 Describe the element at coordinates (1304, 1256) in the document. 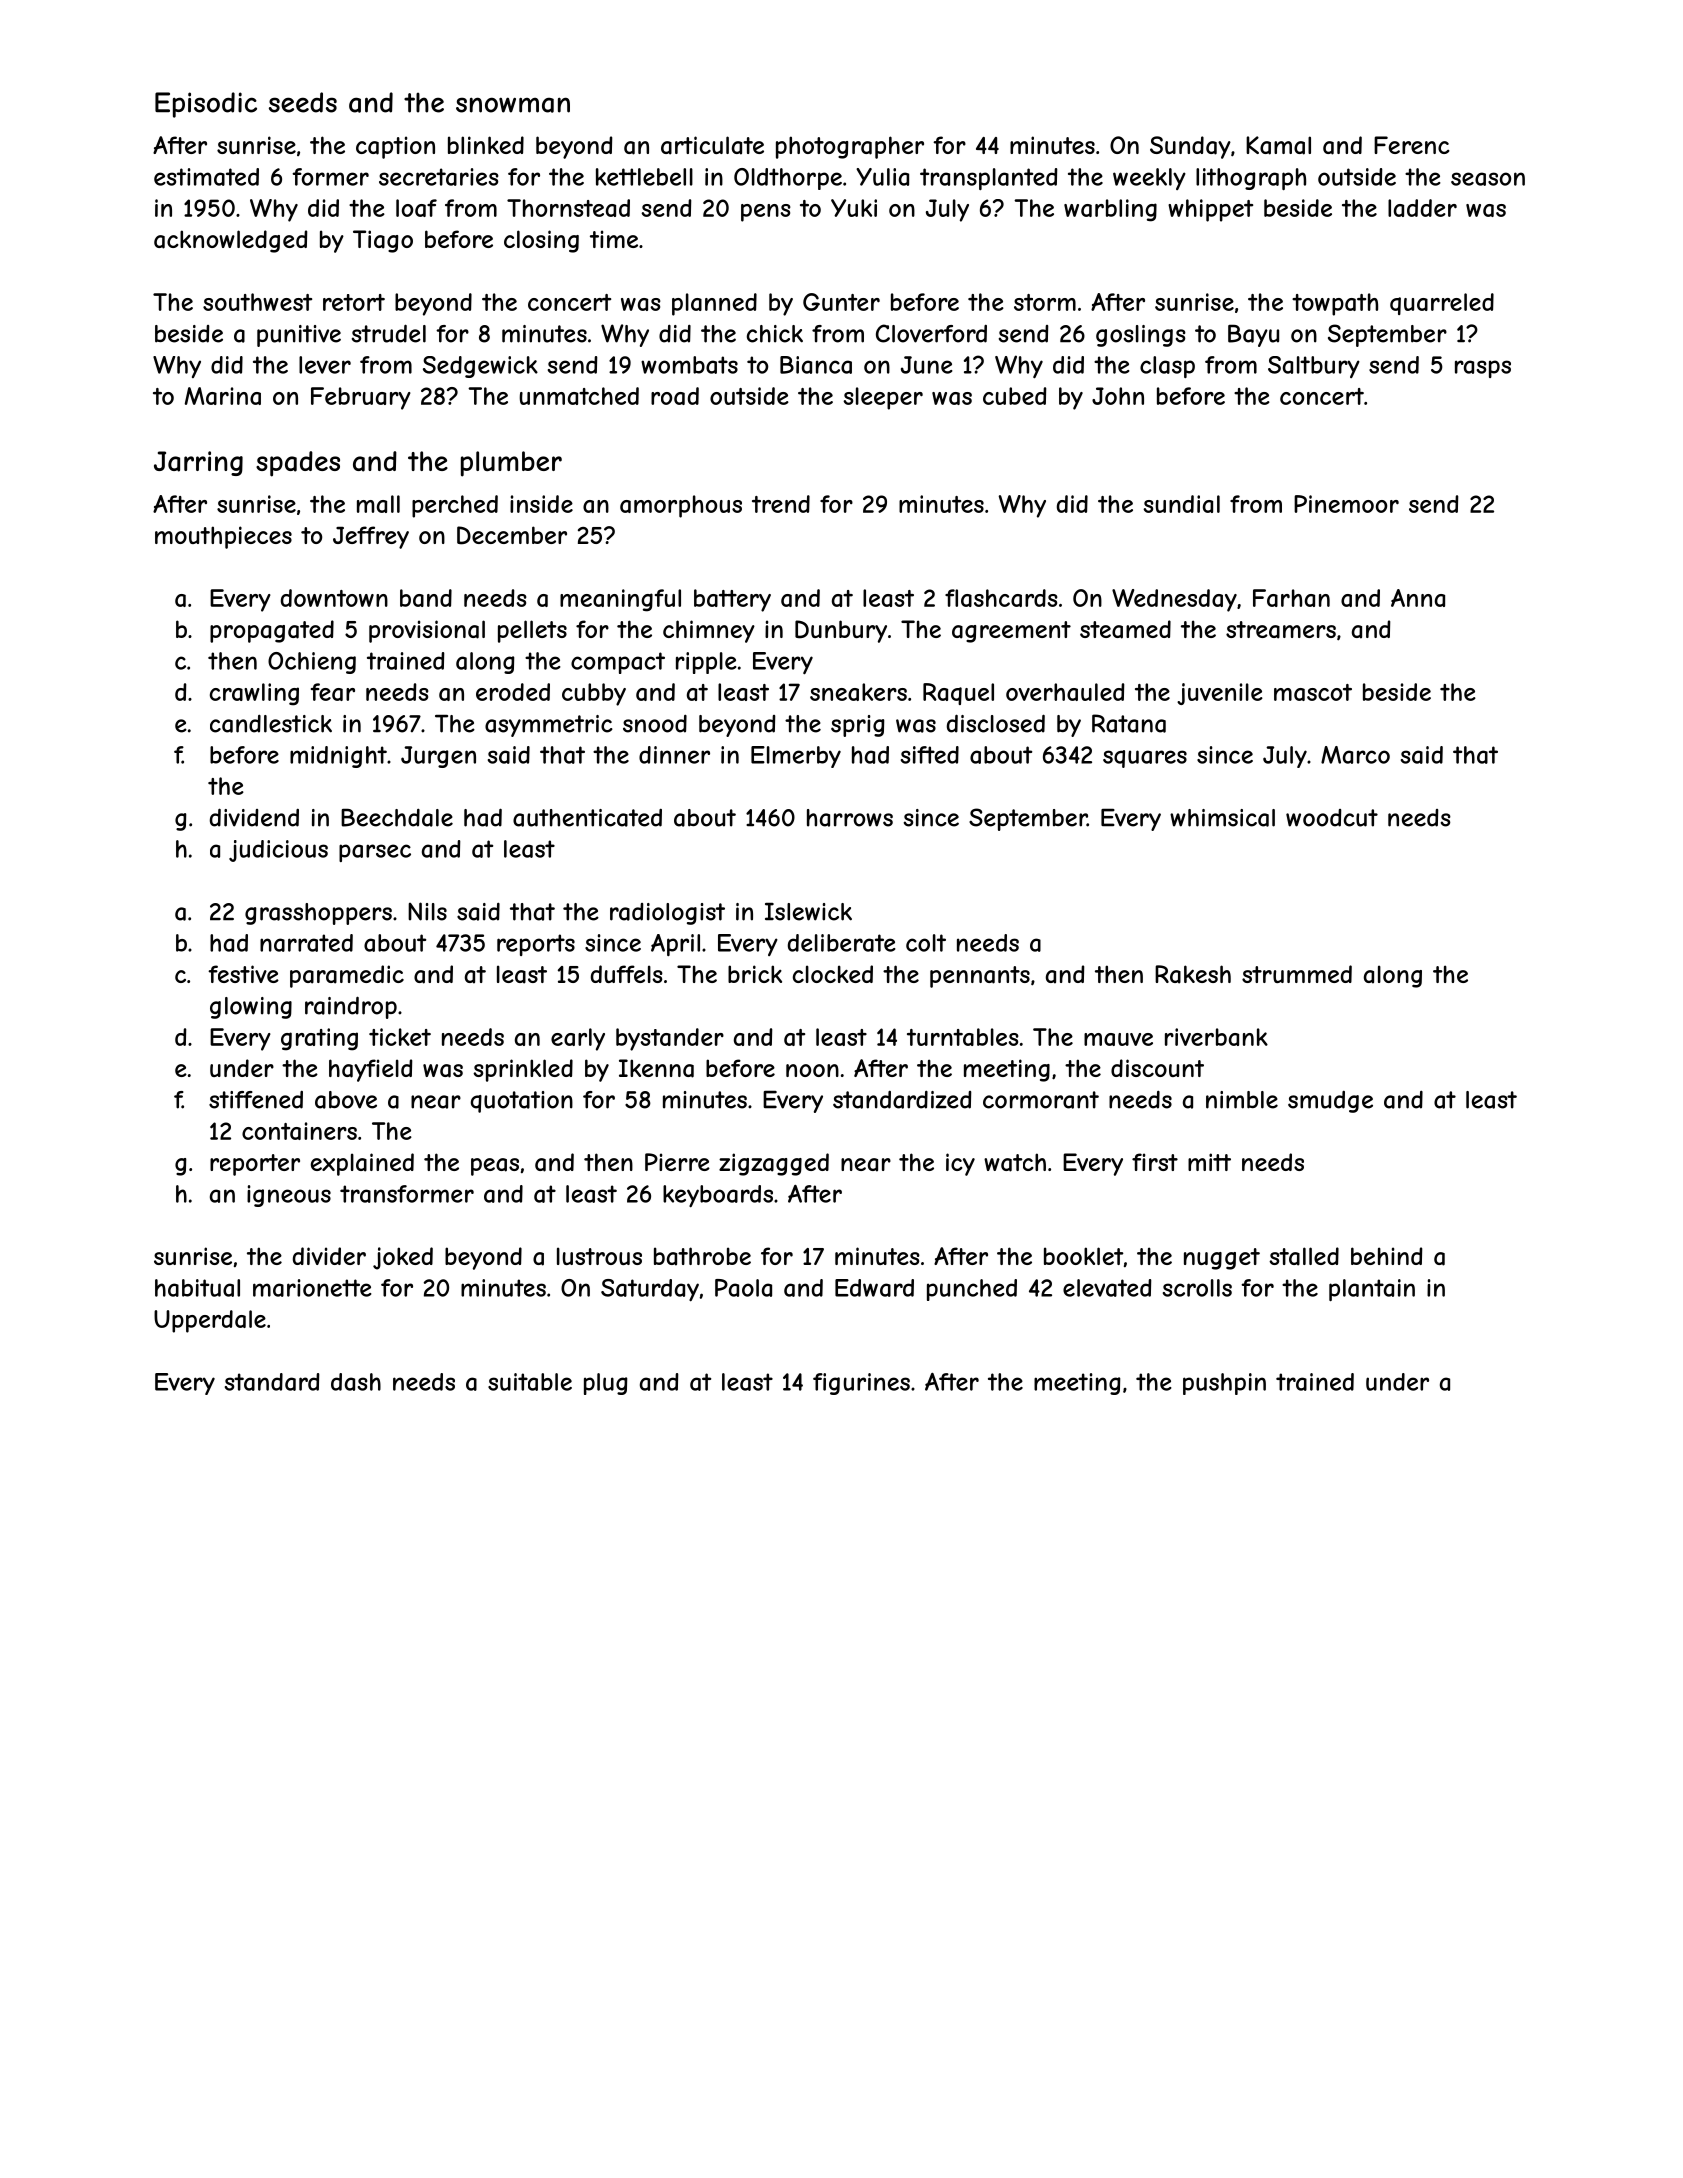

I see `stalled` at that location.
